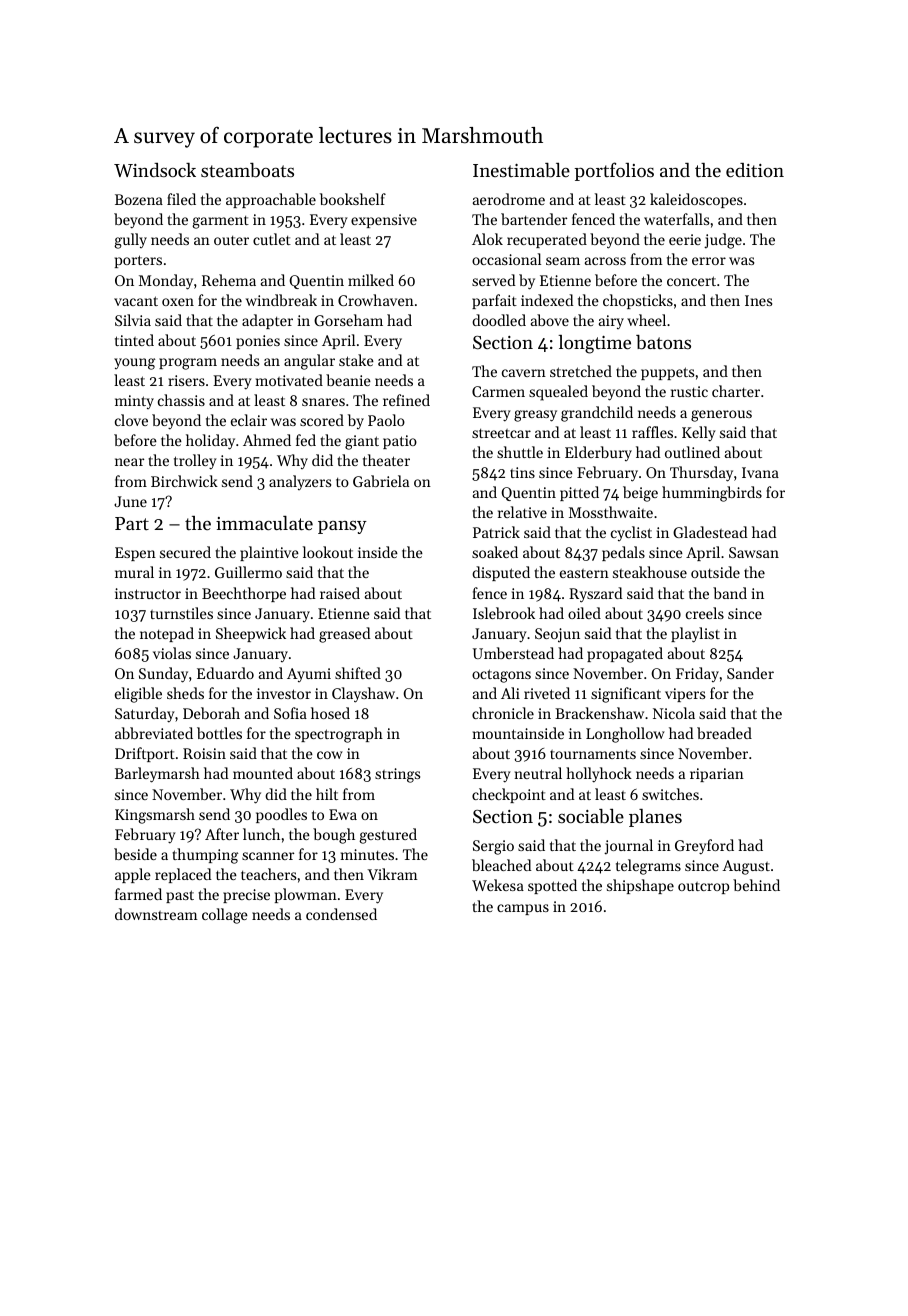 Image resolution: width=908 pixels, height=1316 pixels. Describe the element at coordinates (134, 340) in the image. I see `tinted` at that location.
